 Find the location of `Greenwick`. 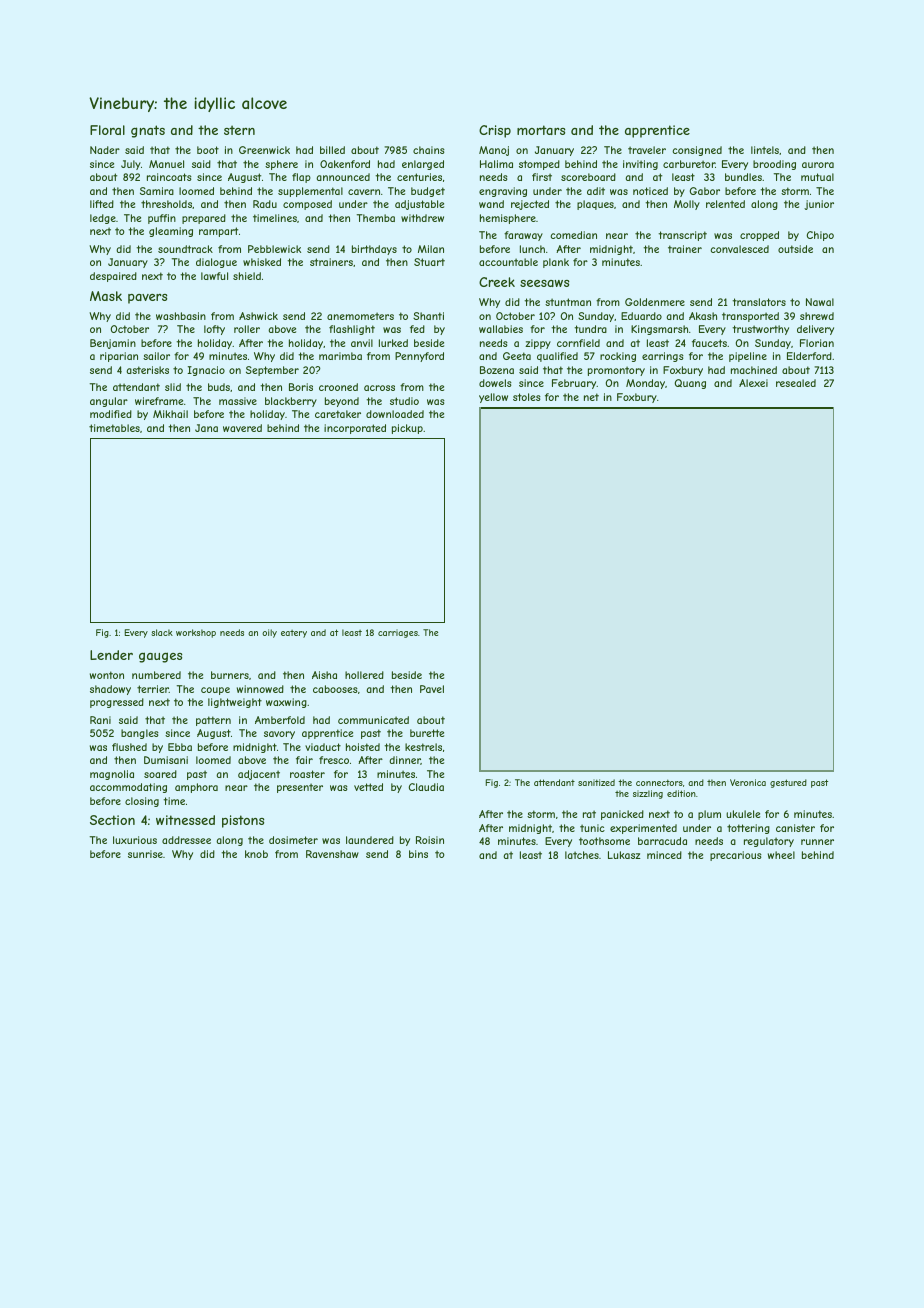

Greenwick is located at coordinates (264, 150).
